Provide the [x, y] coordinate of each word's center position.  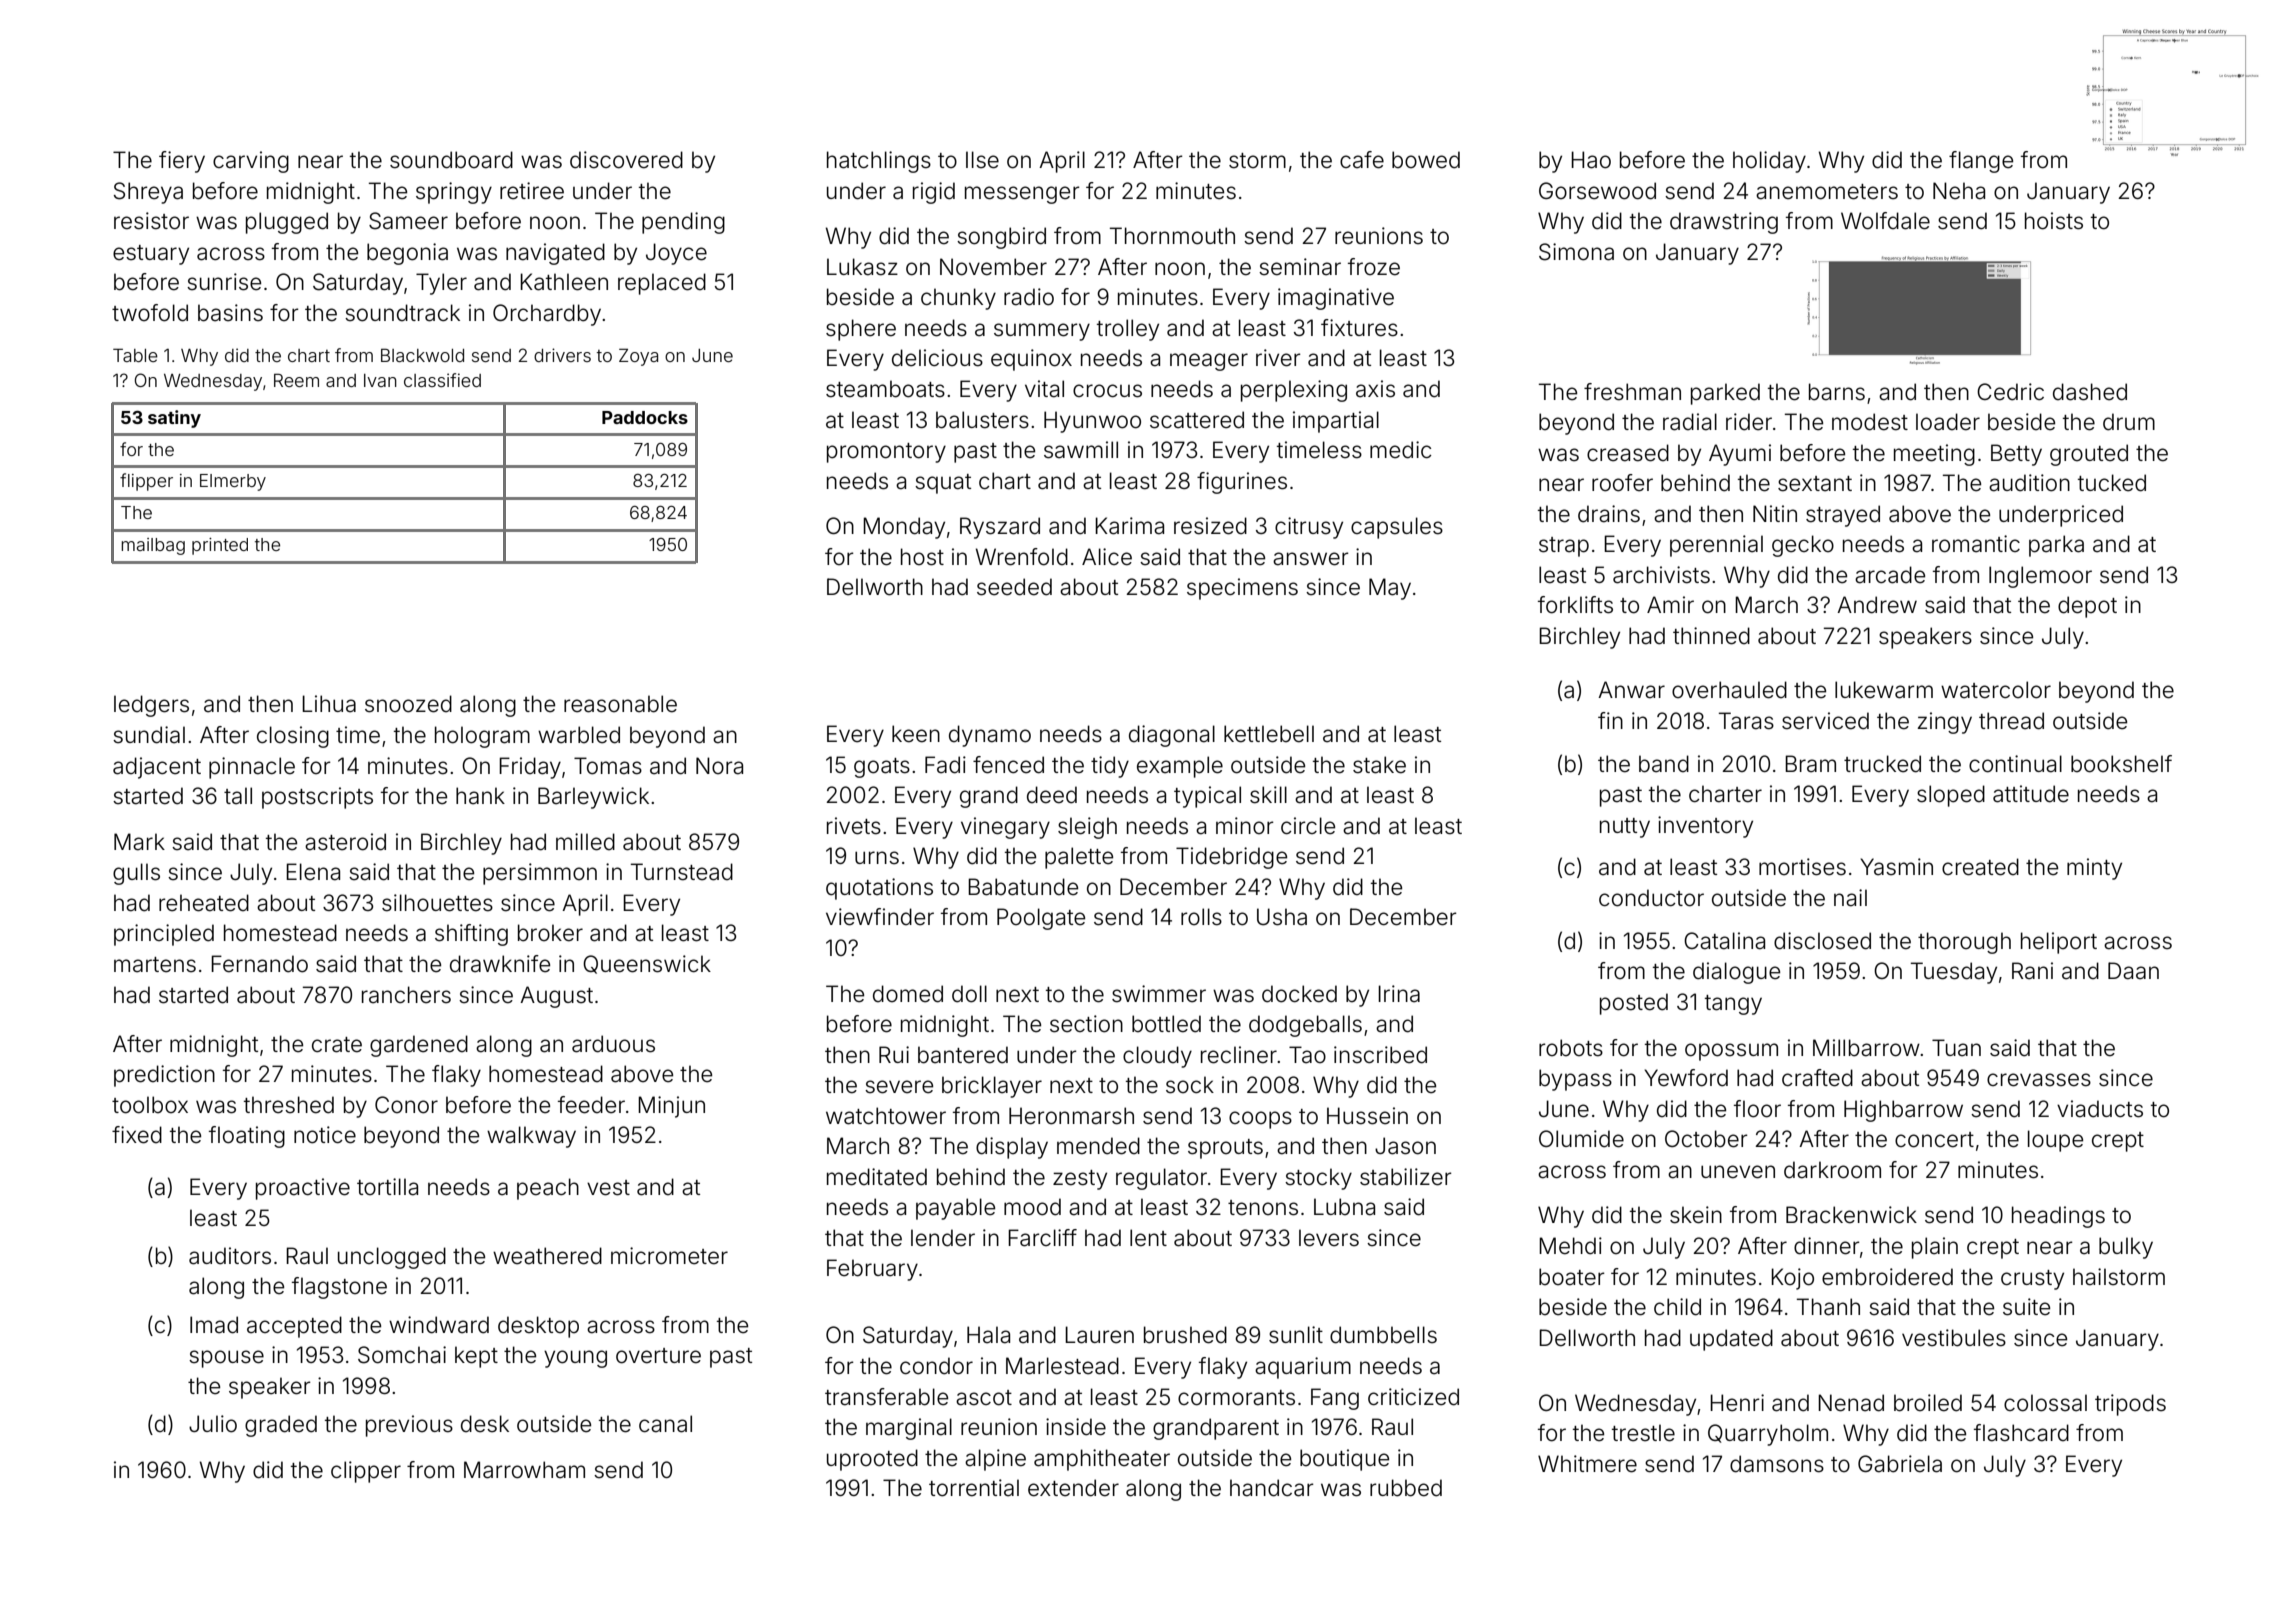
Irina [1399, 994]
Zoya [638, 357]
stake [1379, 765]
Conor [406, 1105]
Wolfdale [1885, 221]
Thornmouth [1172, 236]
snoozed [408, 704]
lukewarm [1884, 690]
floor [1757, 1109]
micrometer [669, 1256]
